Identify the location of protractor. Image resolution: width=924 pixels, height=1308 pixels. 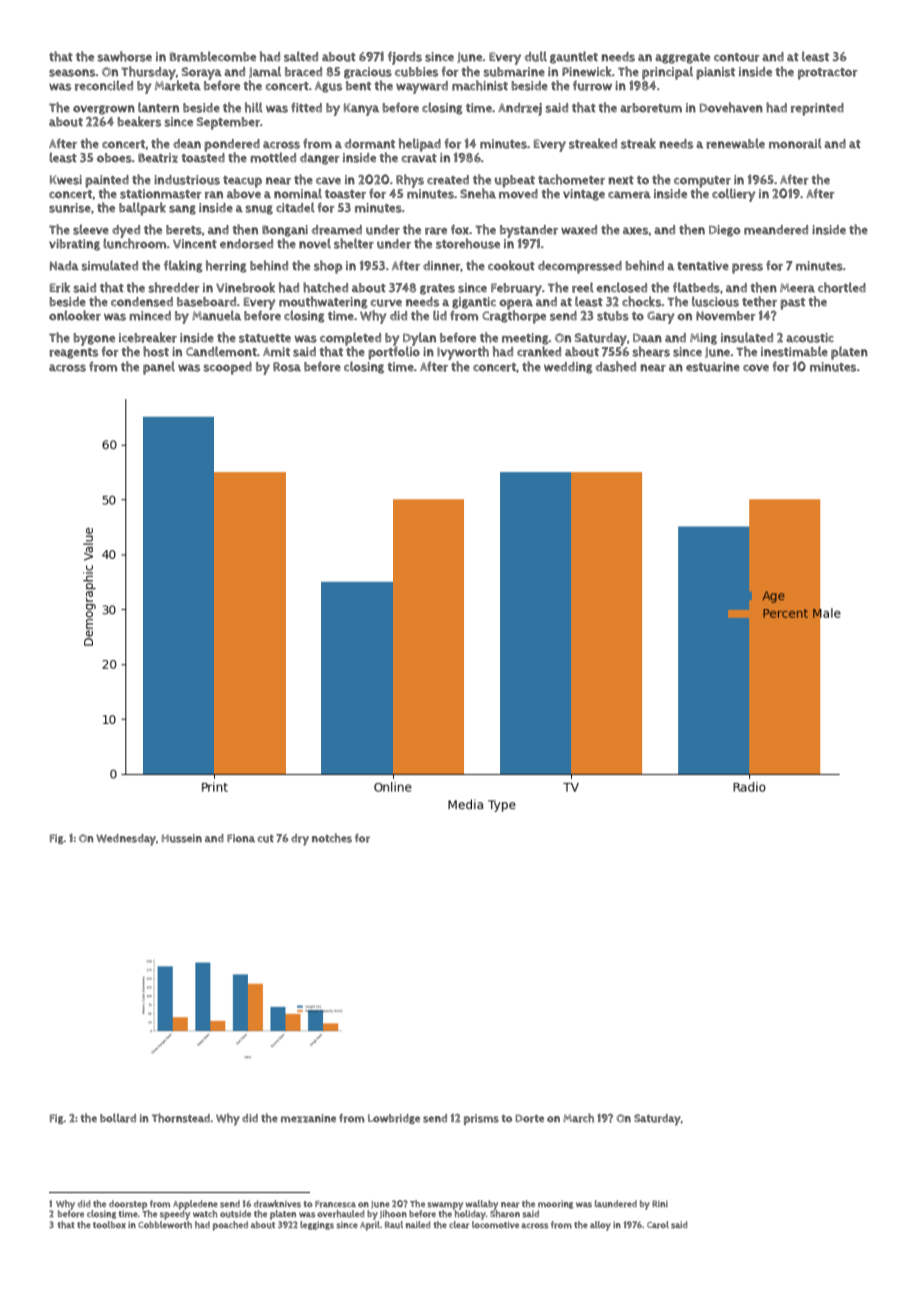
(828, 74).
